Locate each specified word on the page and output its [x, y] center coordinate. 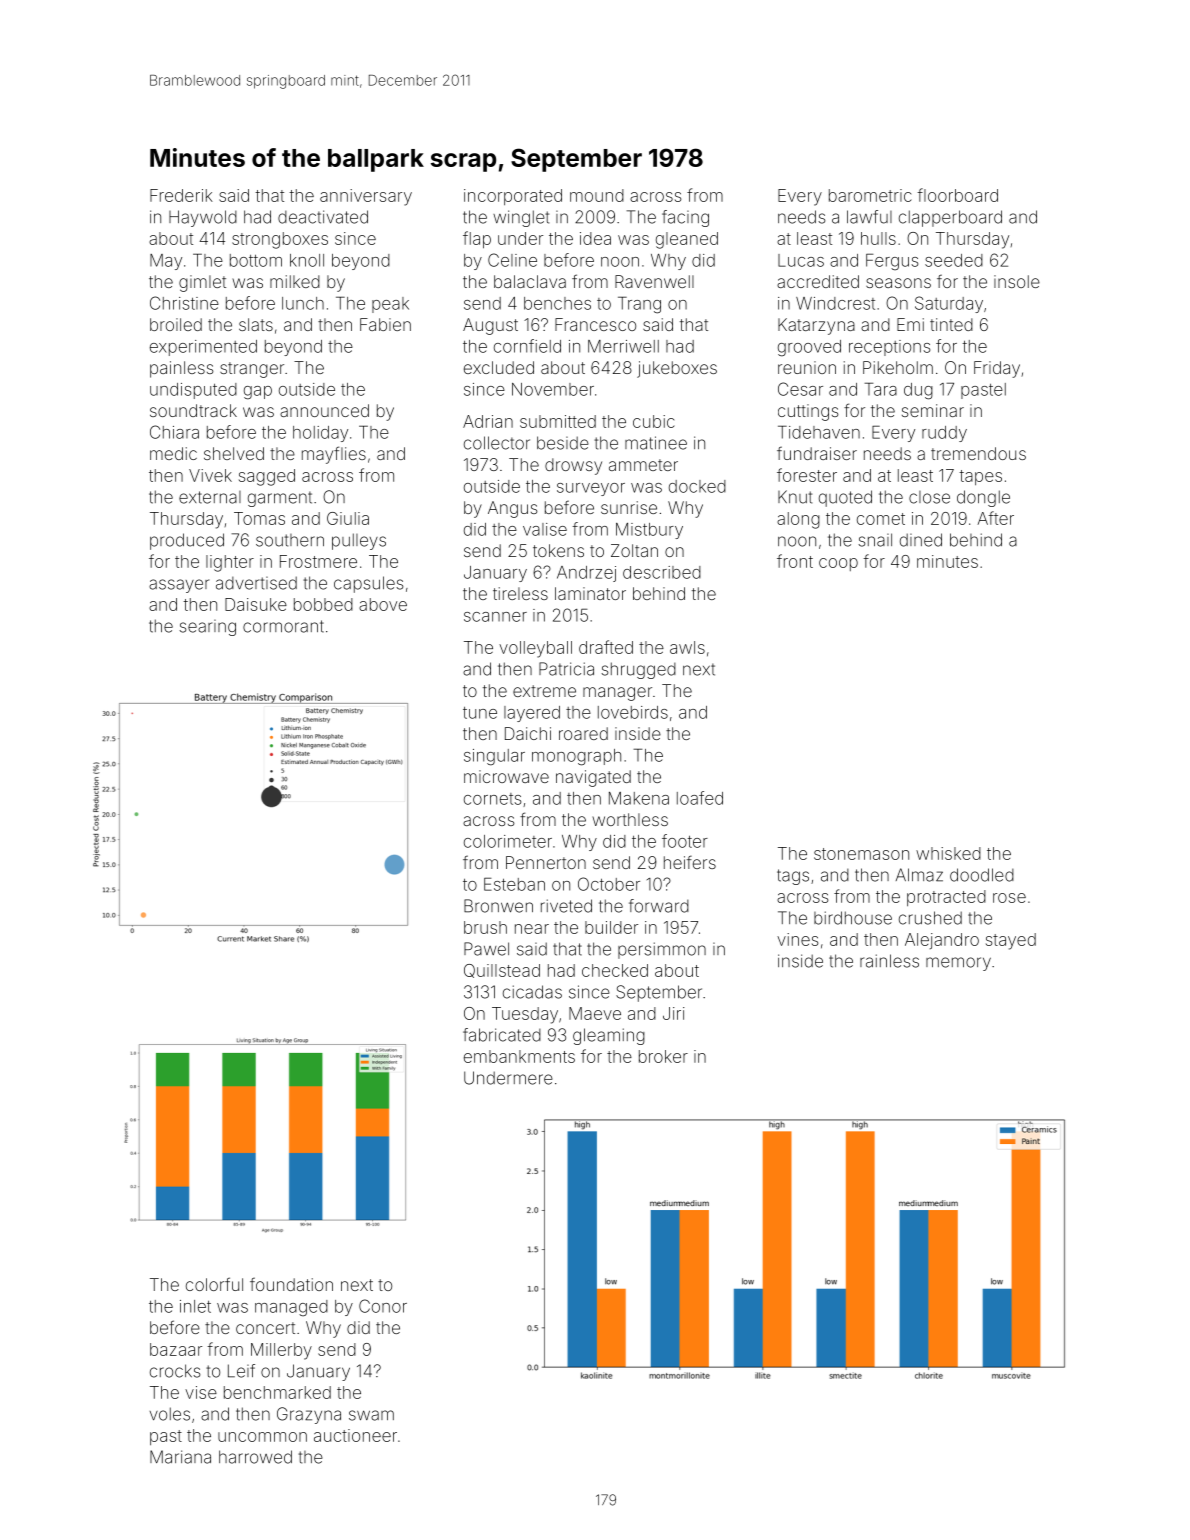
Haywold [203, 218]
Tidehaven [819, 432]
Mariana [180, 1457]
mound [597, 195]
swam [371, 1415]
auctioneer [355, 1435]
